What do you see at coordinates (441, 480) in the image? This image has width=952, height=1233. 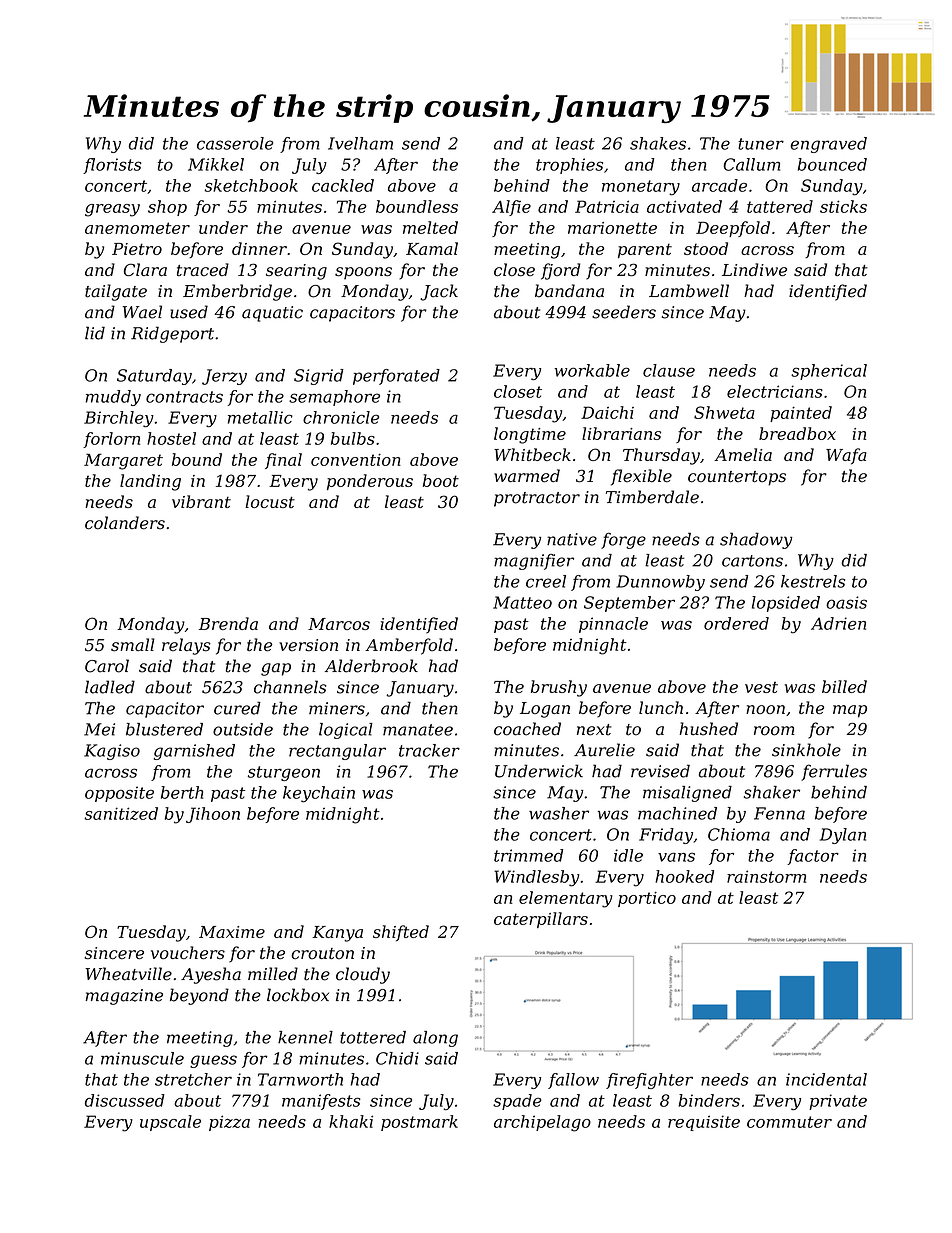 I see `boot` at bounding box center [441, 480].
